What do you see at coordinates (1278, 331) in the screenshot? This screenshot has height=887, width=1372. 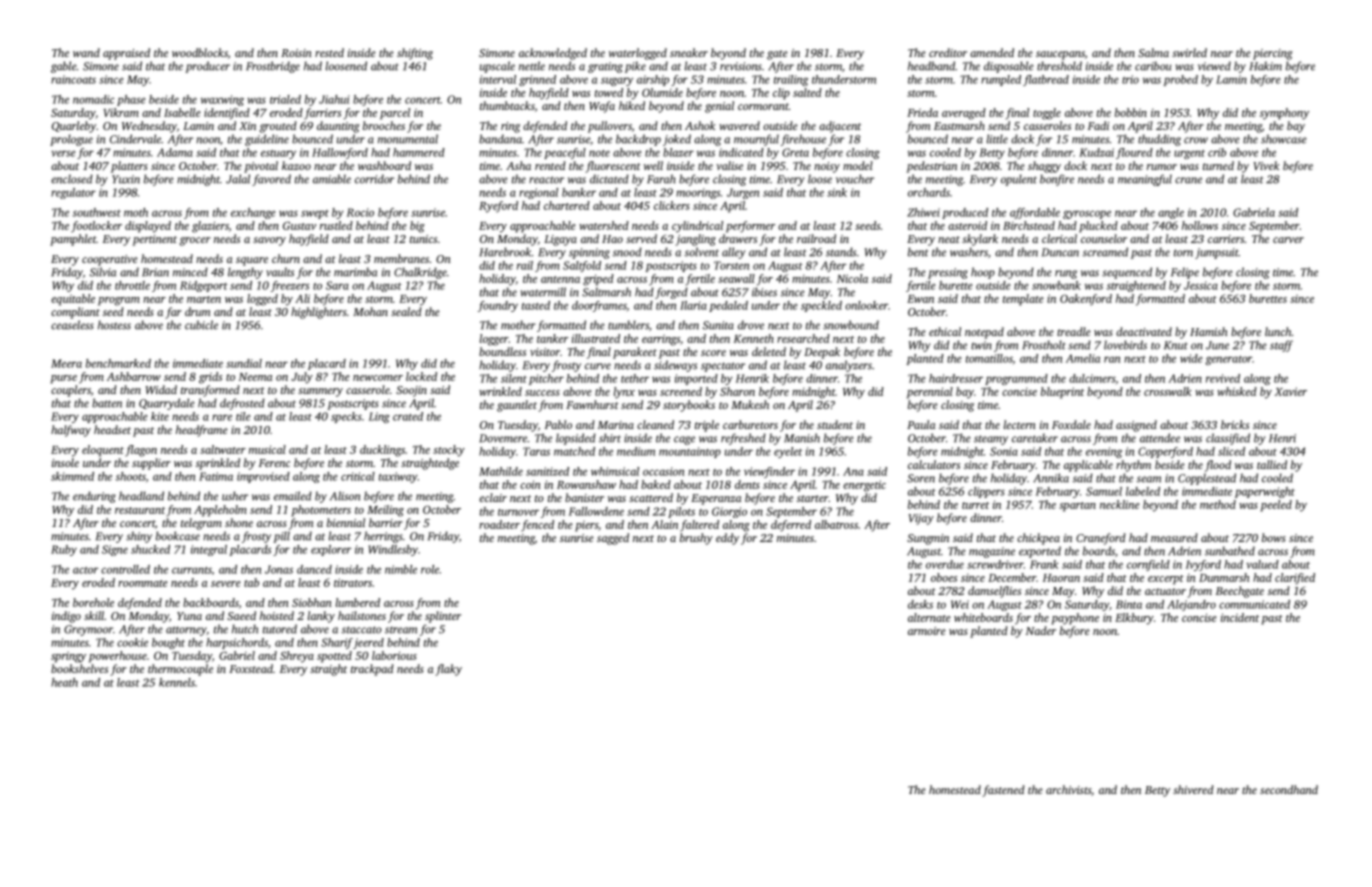 I see `lunch` at bounding box center [1278, 331].
